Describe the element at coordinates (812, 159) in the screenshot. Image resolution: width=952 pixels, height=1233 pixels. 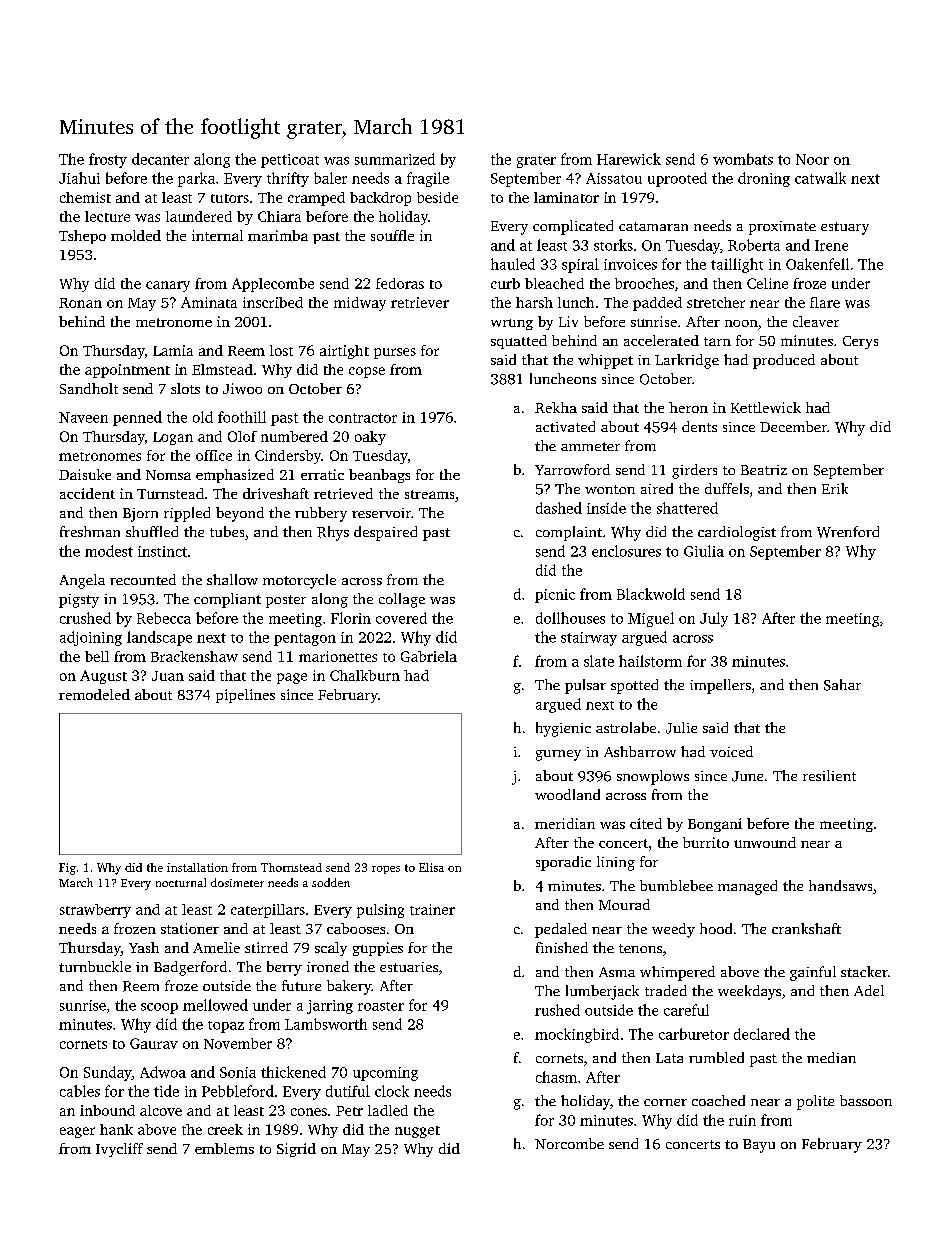
I see `Noor` at that location.
